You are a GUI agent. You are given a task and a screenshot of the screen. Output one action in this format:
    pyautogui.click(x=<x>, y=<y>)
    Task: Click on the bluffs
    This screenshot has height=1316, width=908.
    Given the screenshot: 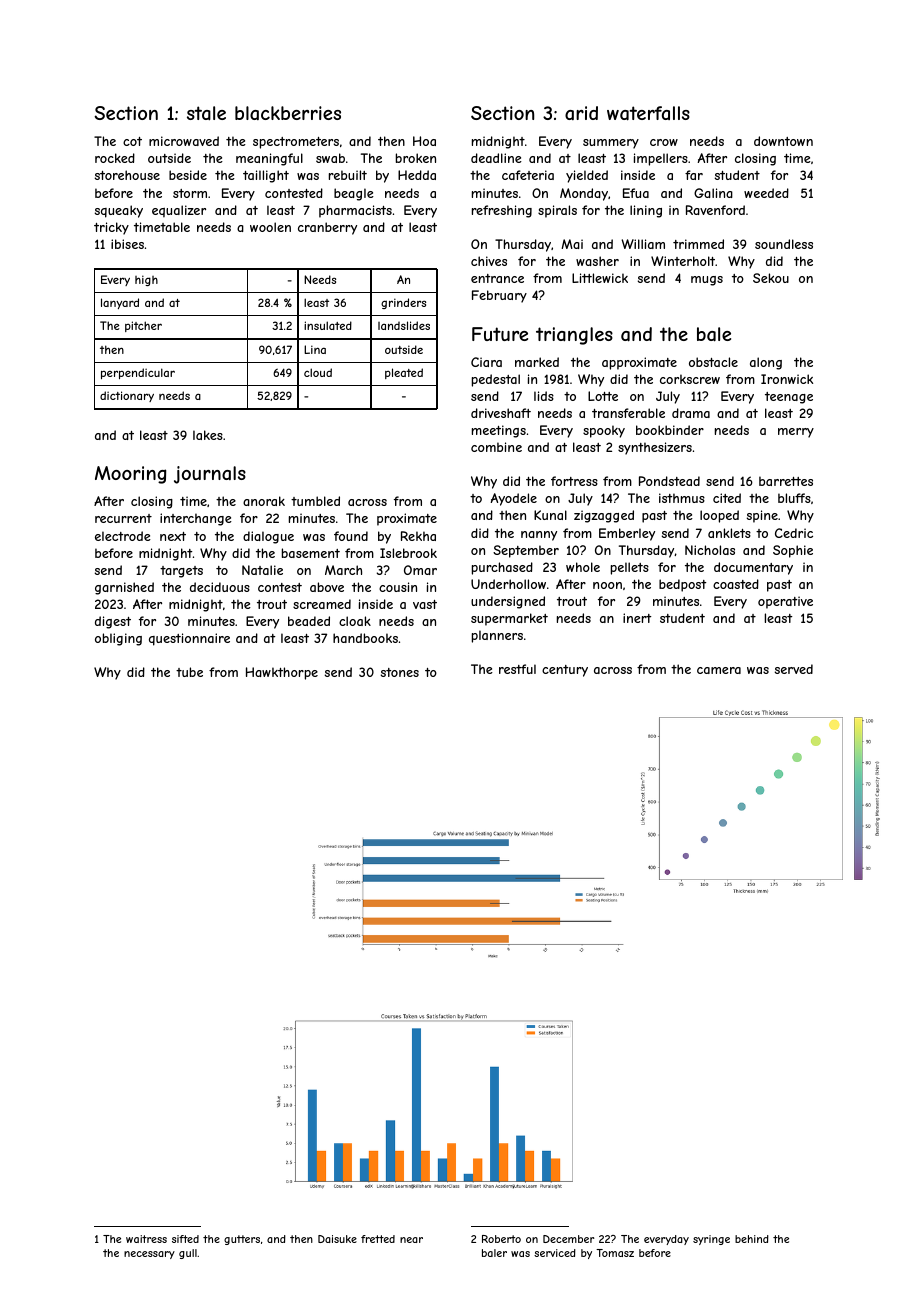 What is the action you would take?
    pyautogui.click(x=794, y=498)
